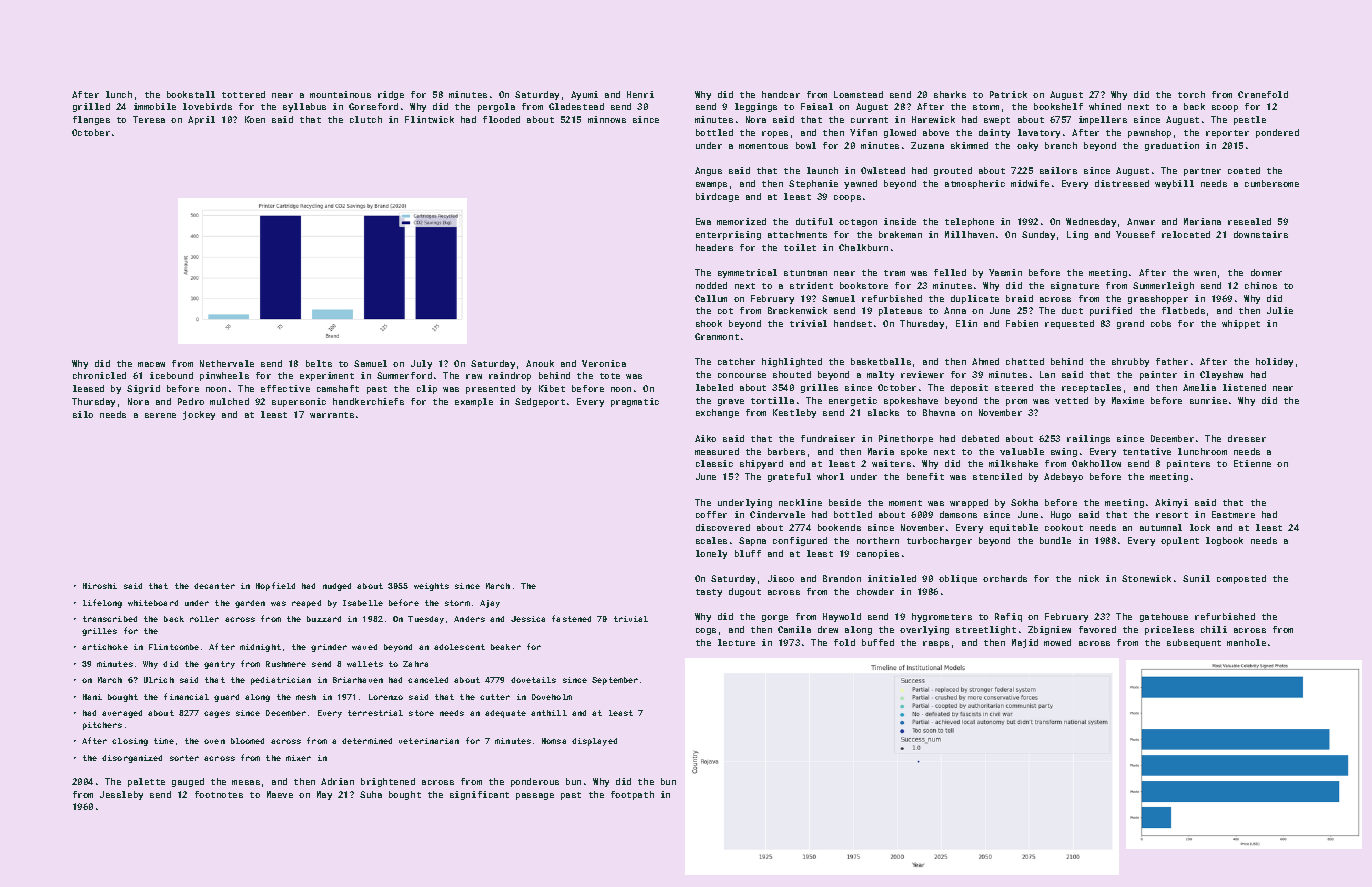 The width and height of the screenshot is (1372, 887). Describe the element at coordinates (250, 604) in the screenshot. I see `garden` at that location.
